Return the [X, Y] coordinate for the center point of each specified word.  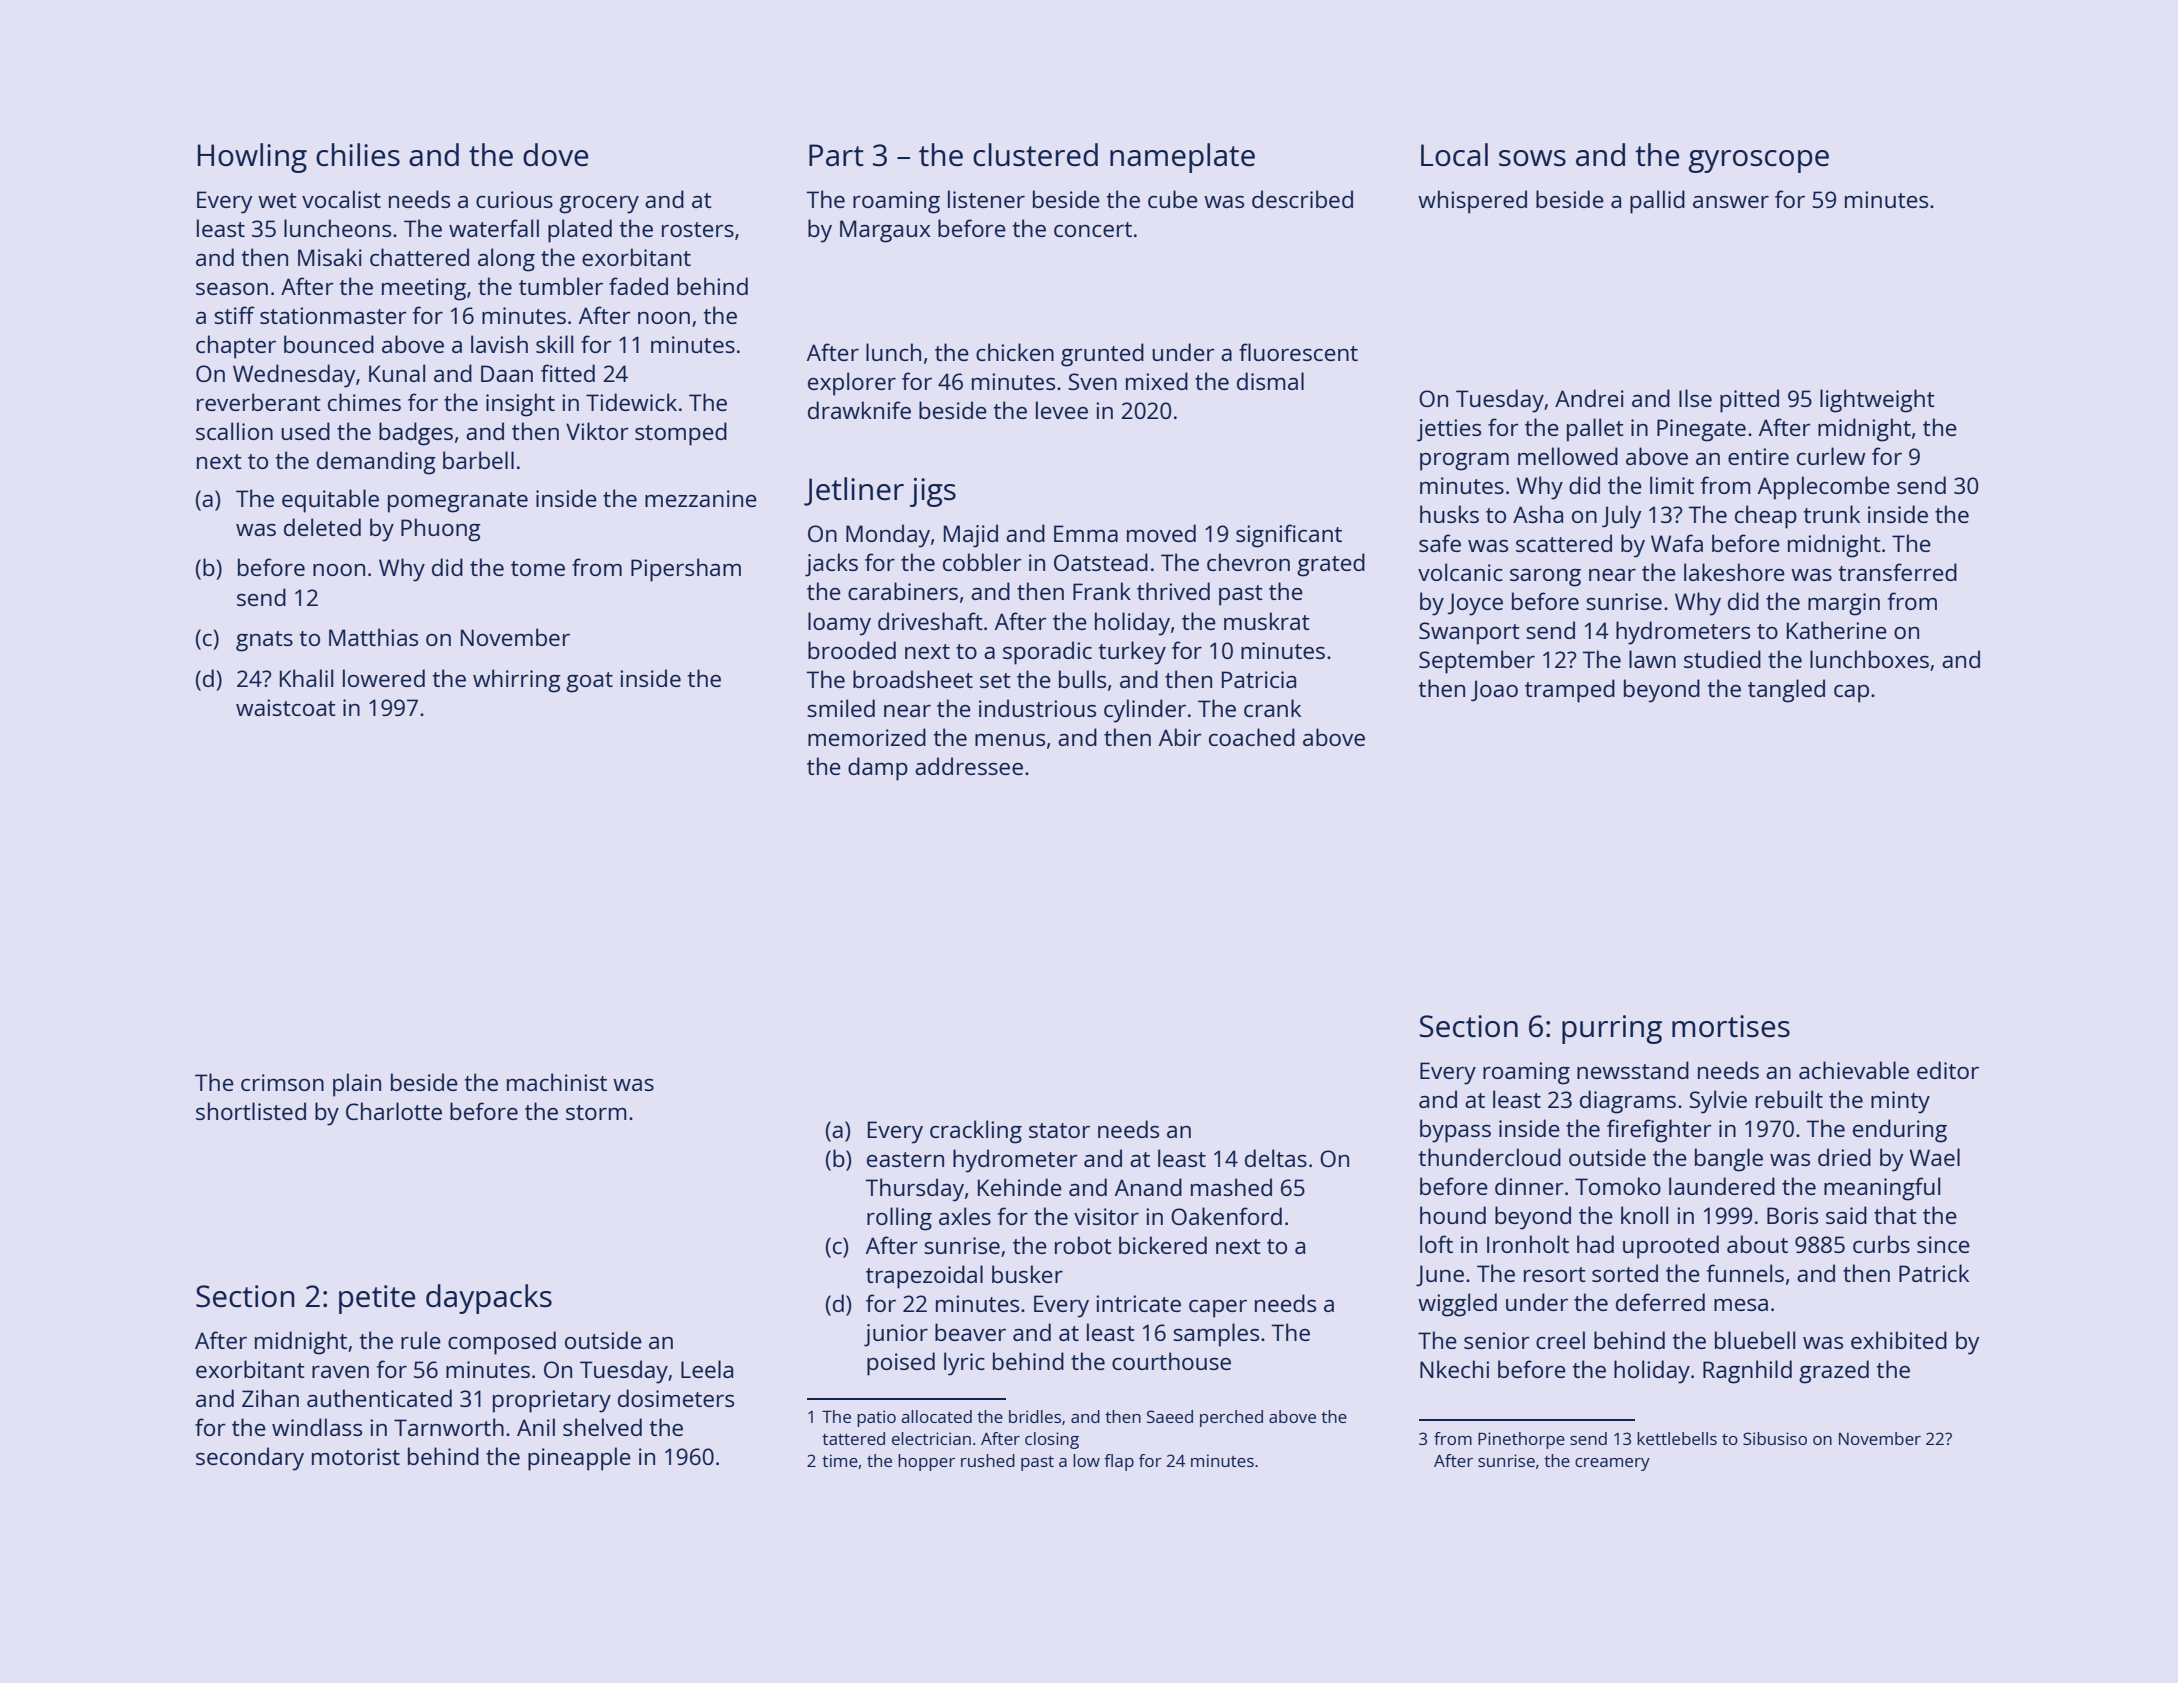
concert [1093, 229]
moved [1161, 533]
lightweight [1877, 401]
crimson [282, 1082]
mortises [1731, 1026]
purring [1612, 1029]
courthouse [1171, 1361]
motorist [356, 1456]
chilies [358, 155]
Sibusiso [1775, 1438]
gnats [264, 641]
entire [1758, 456]
